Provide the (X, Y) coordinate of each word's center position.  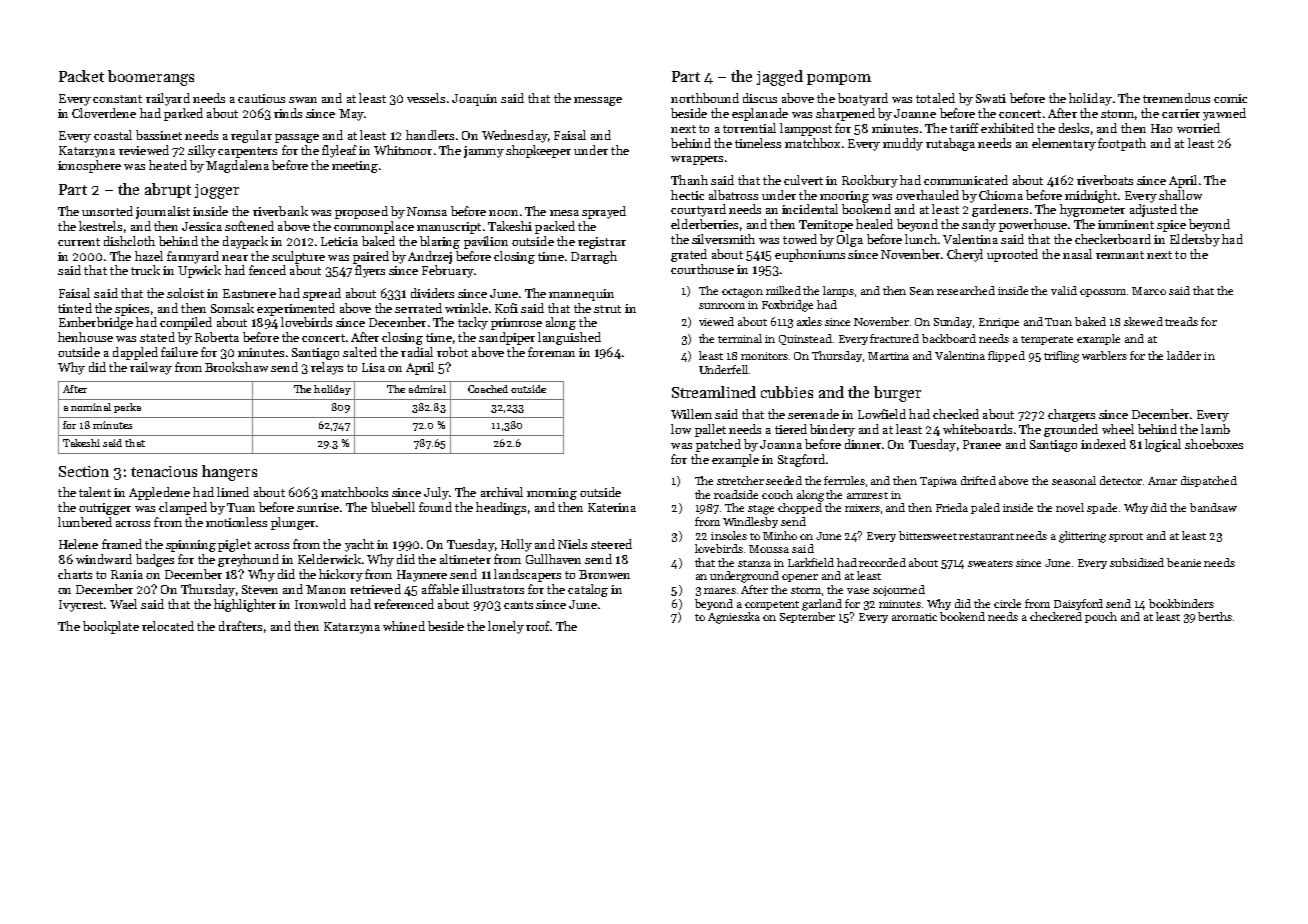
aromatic (914, 617)
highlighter (245, 605)
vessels (426, 98)
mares (720, 591)
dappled (135, 353)
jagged (780, 78)
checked (956, 414)
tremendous (1176, 98)
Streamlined (714, 392)
